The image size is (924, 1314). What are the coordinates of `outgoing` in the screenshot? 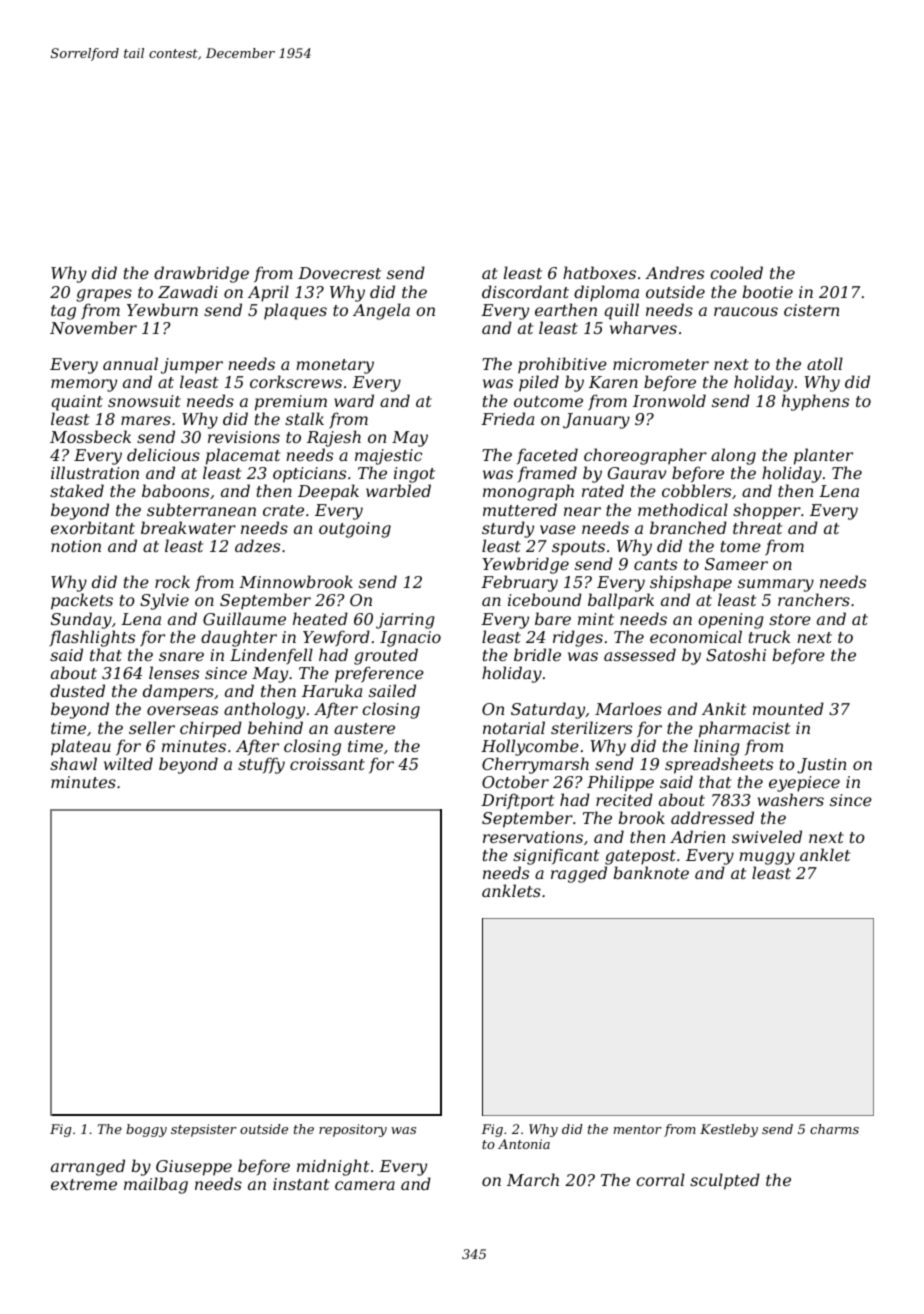 It's located at (355, 530).
